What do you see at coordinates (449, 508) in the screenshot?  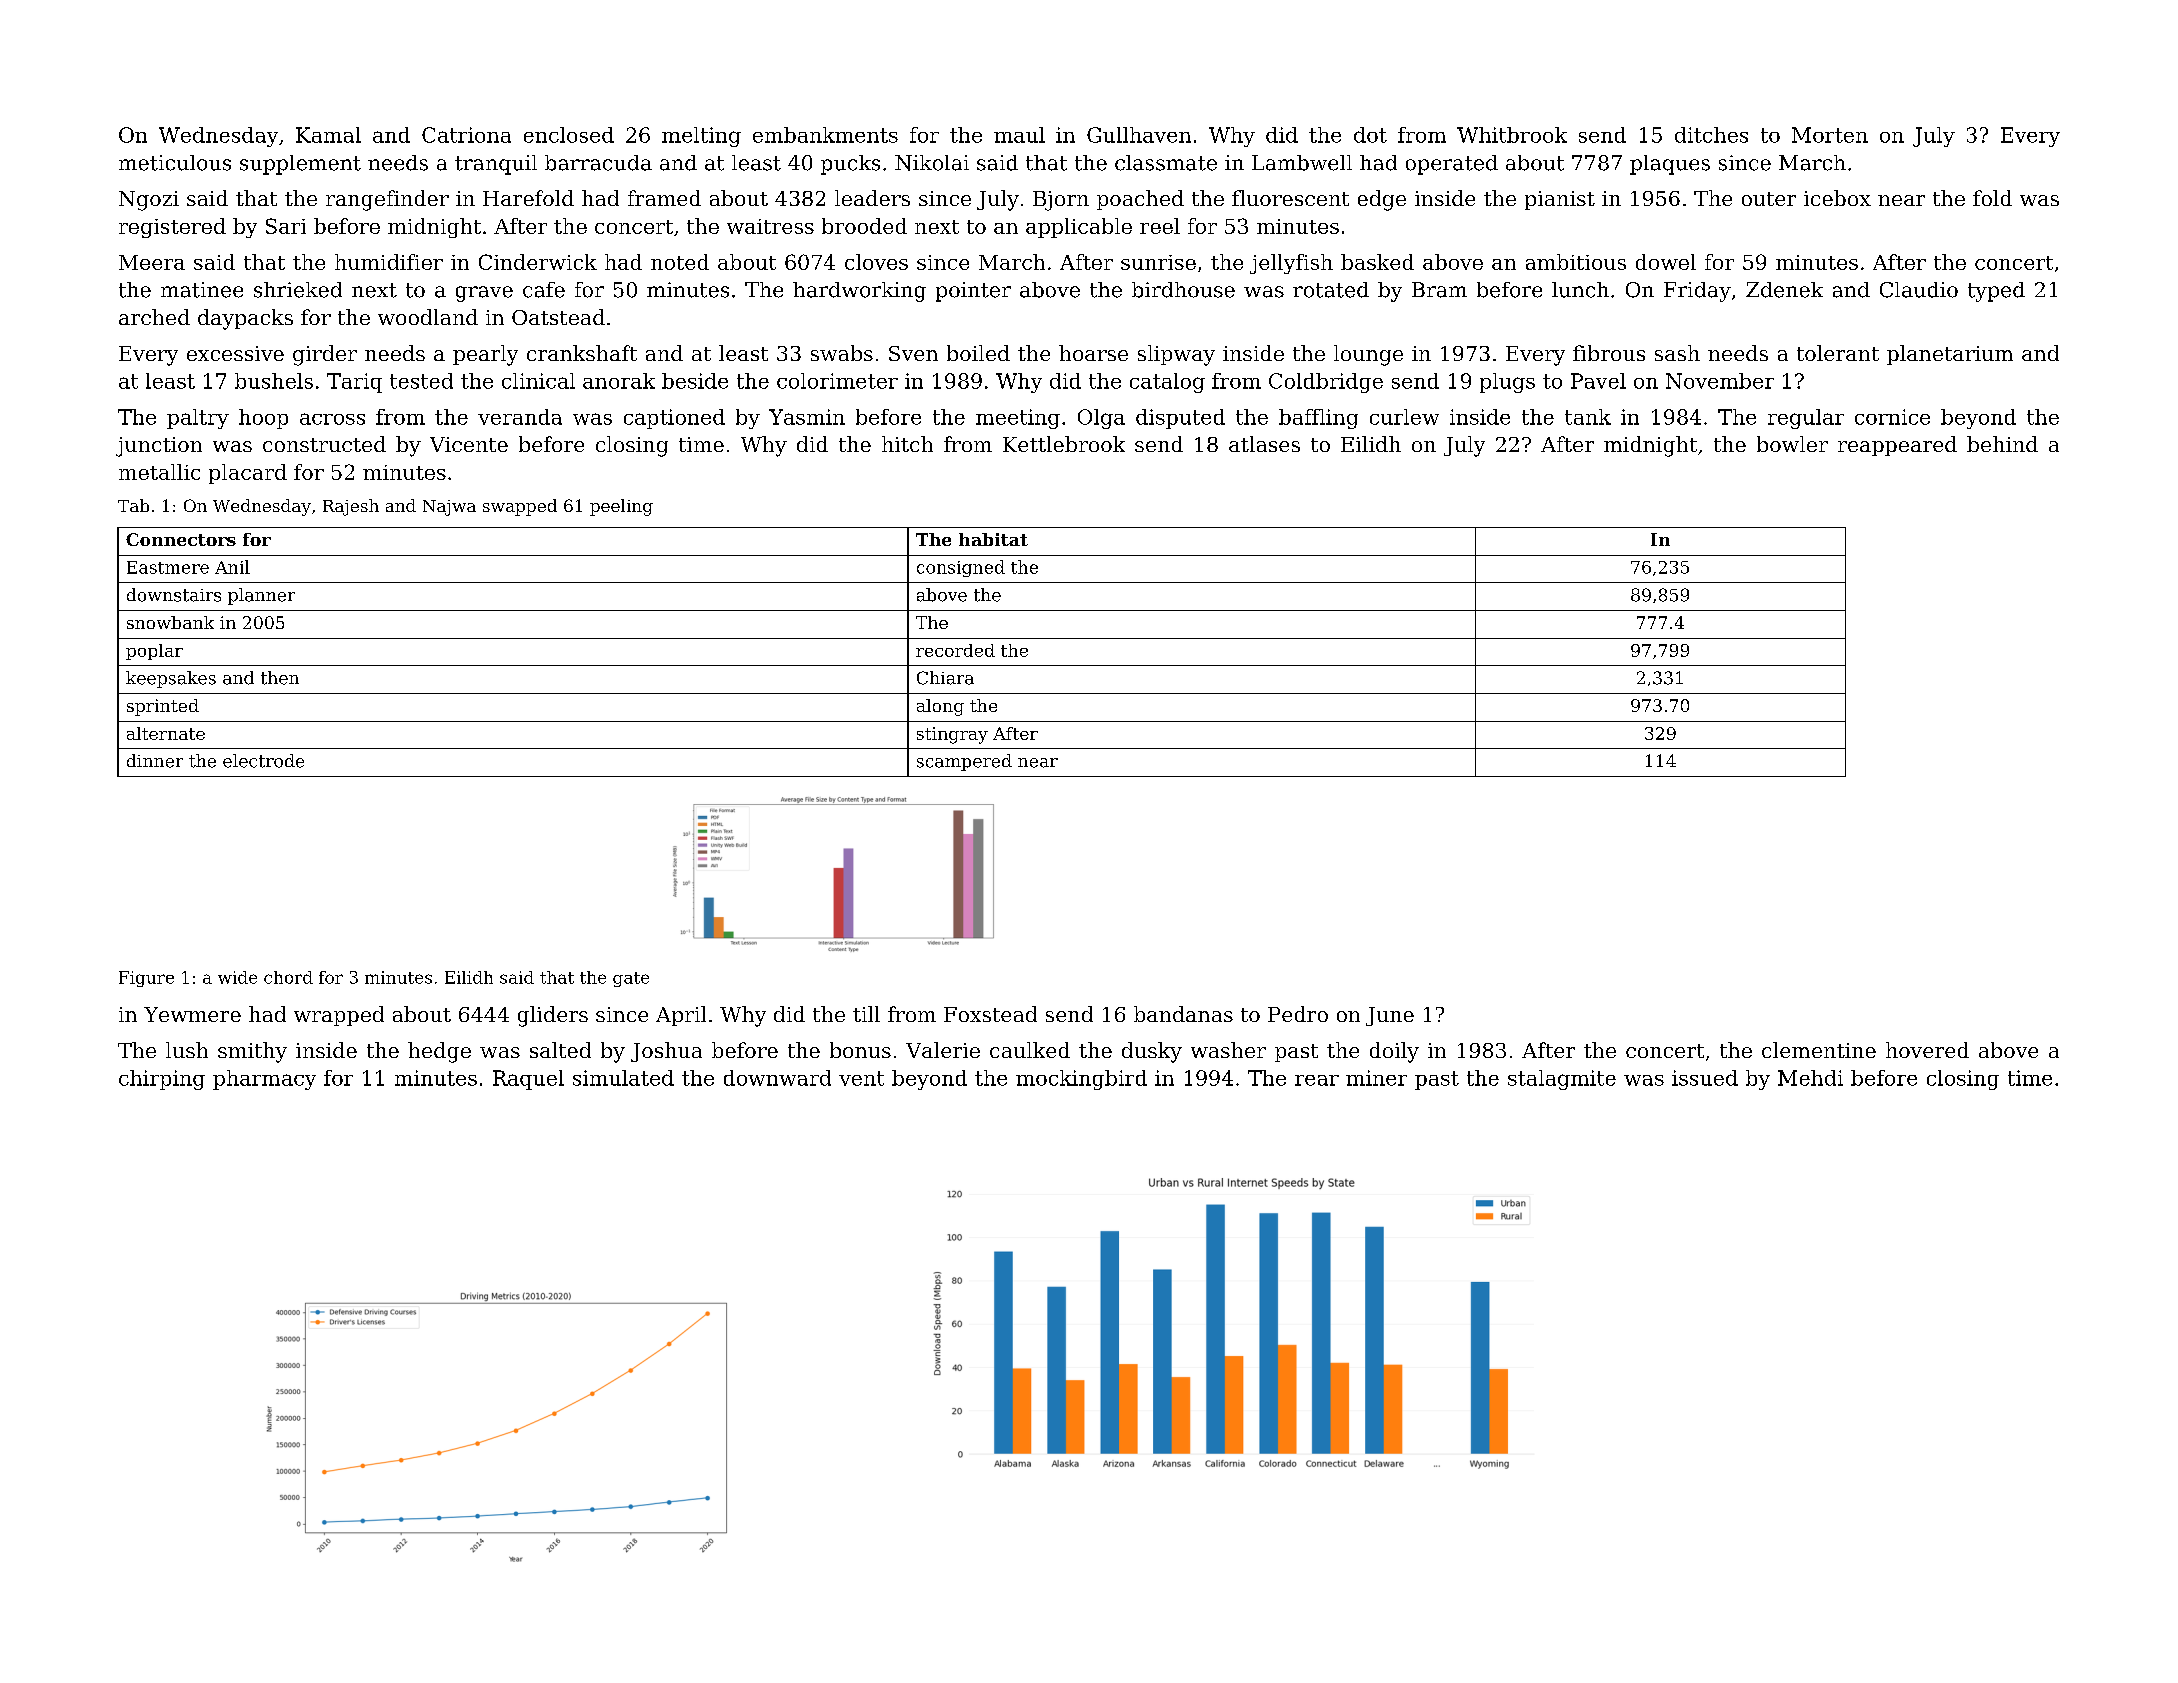 I see `Najwa` at bounding box center [449, 508].
